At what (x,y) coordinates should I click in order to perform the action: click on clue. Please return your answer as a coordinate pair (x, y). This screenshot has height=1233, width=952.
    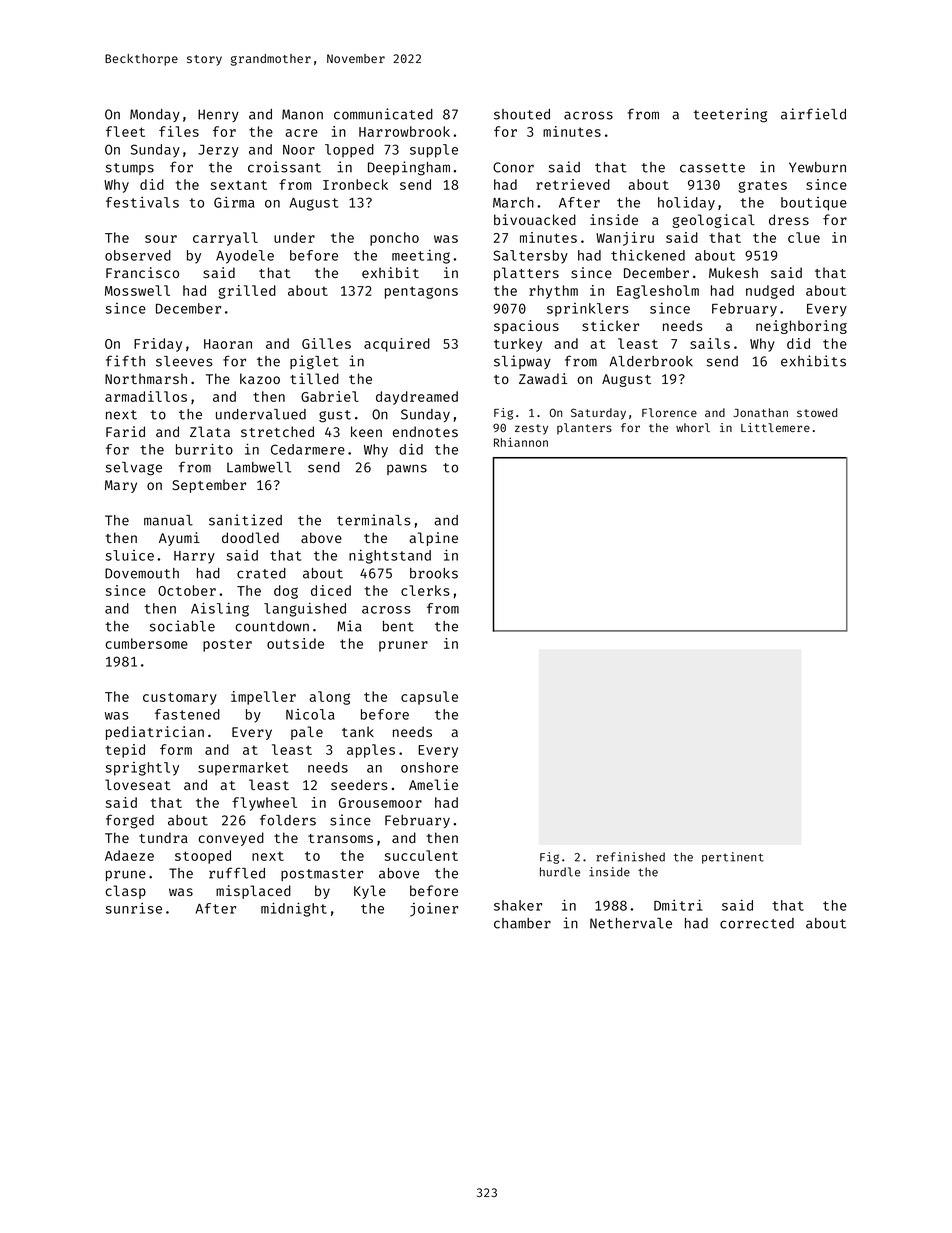
    Looking at the image, I should click on (804, 237).
